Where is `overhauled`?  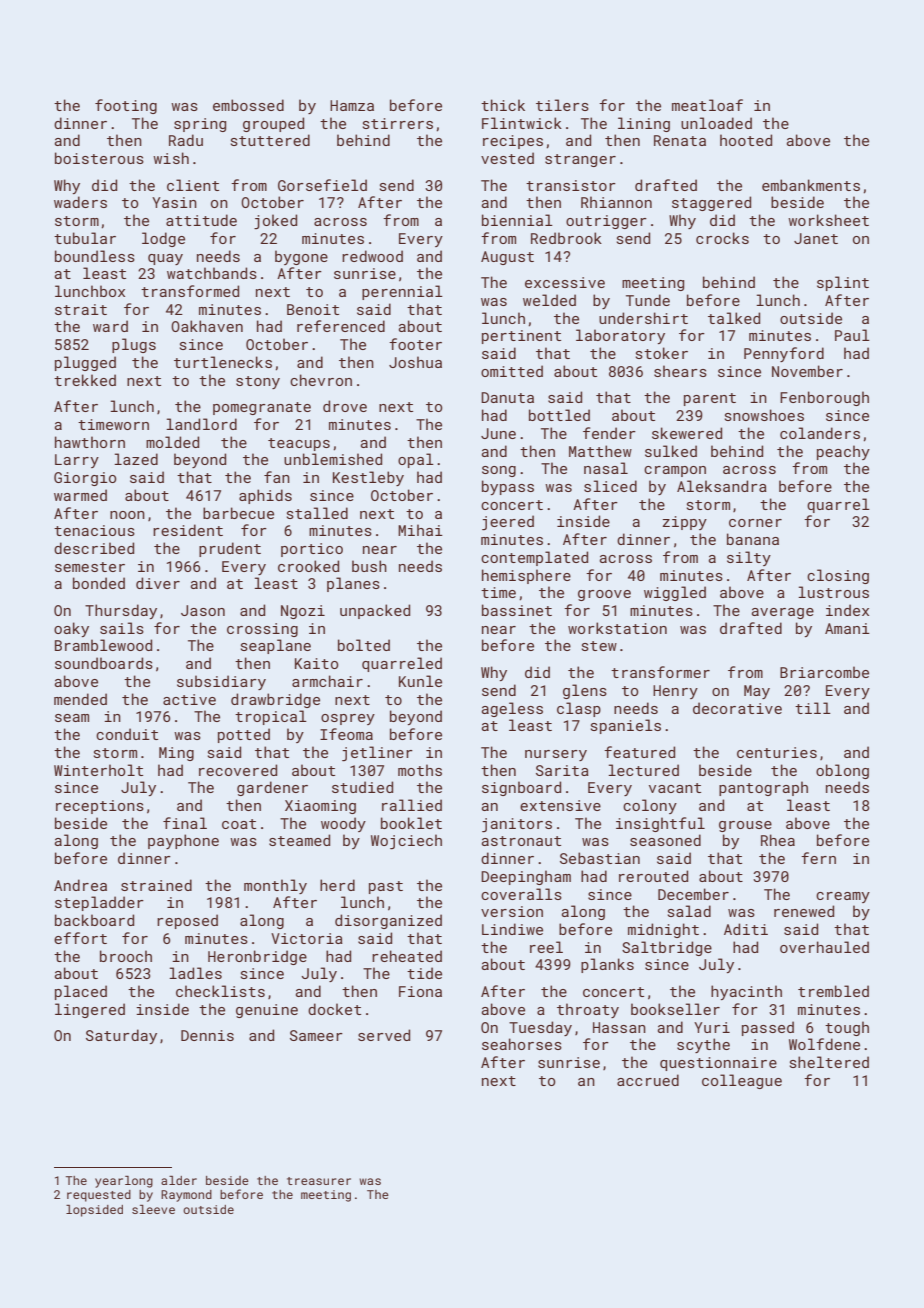 overhauled is located at coordinates (824, 947).
